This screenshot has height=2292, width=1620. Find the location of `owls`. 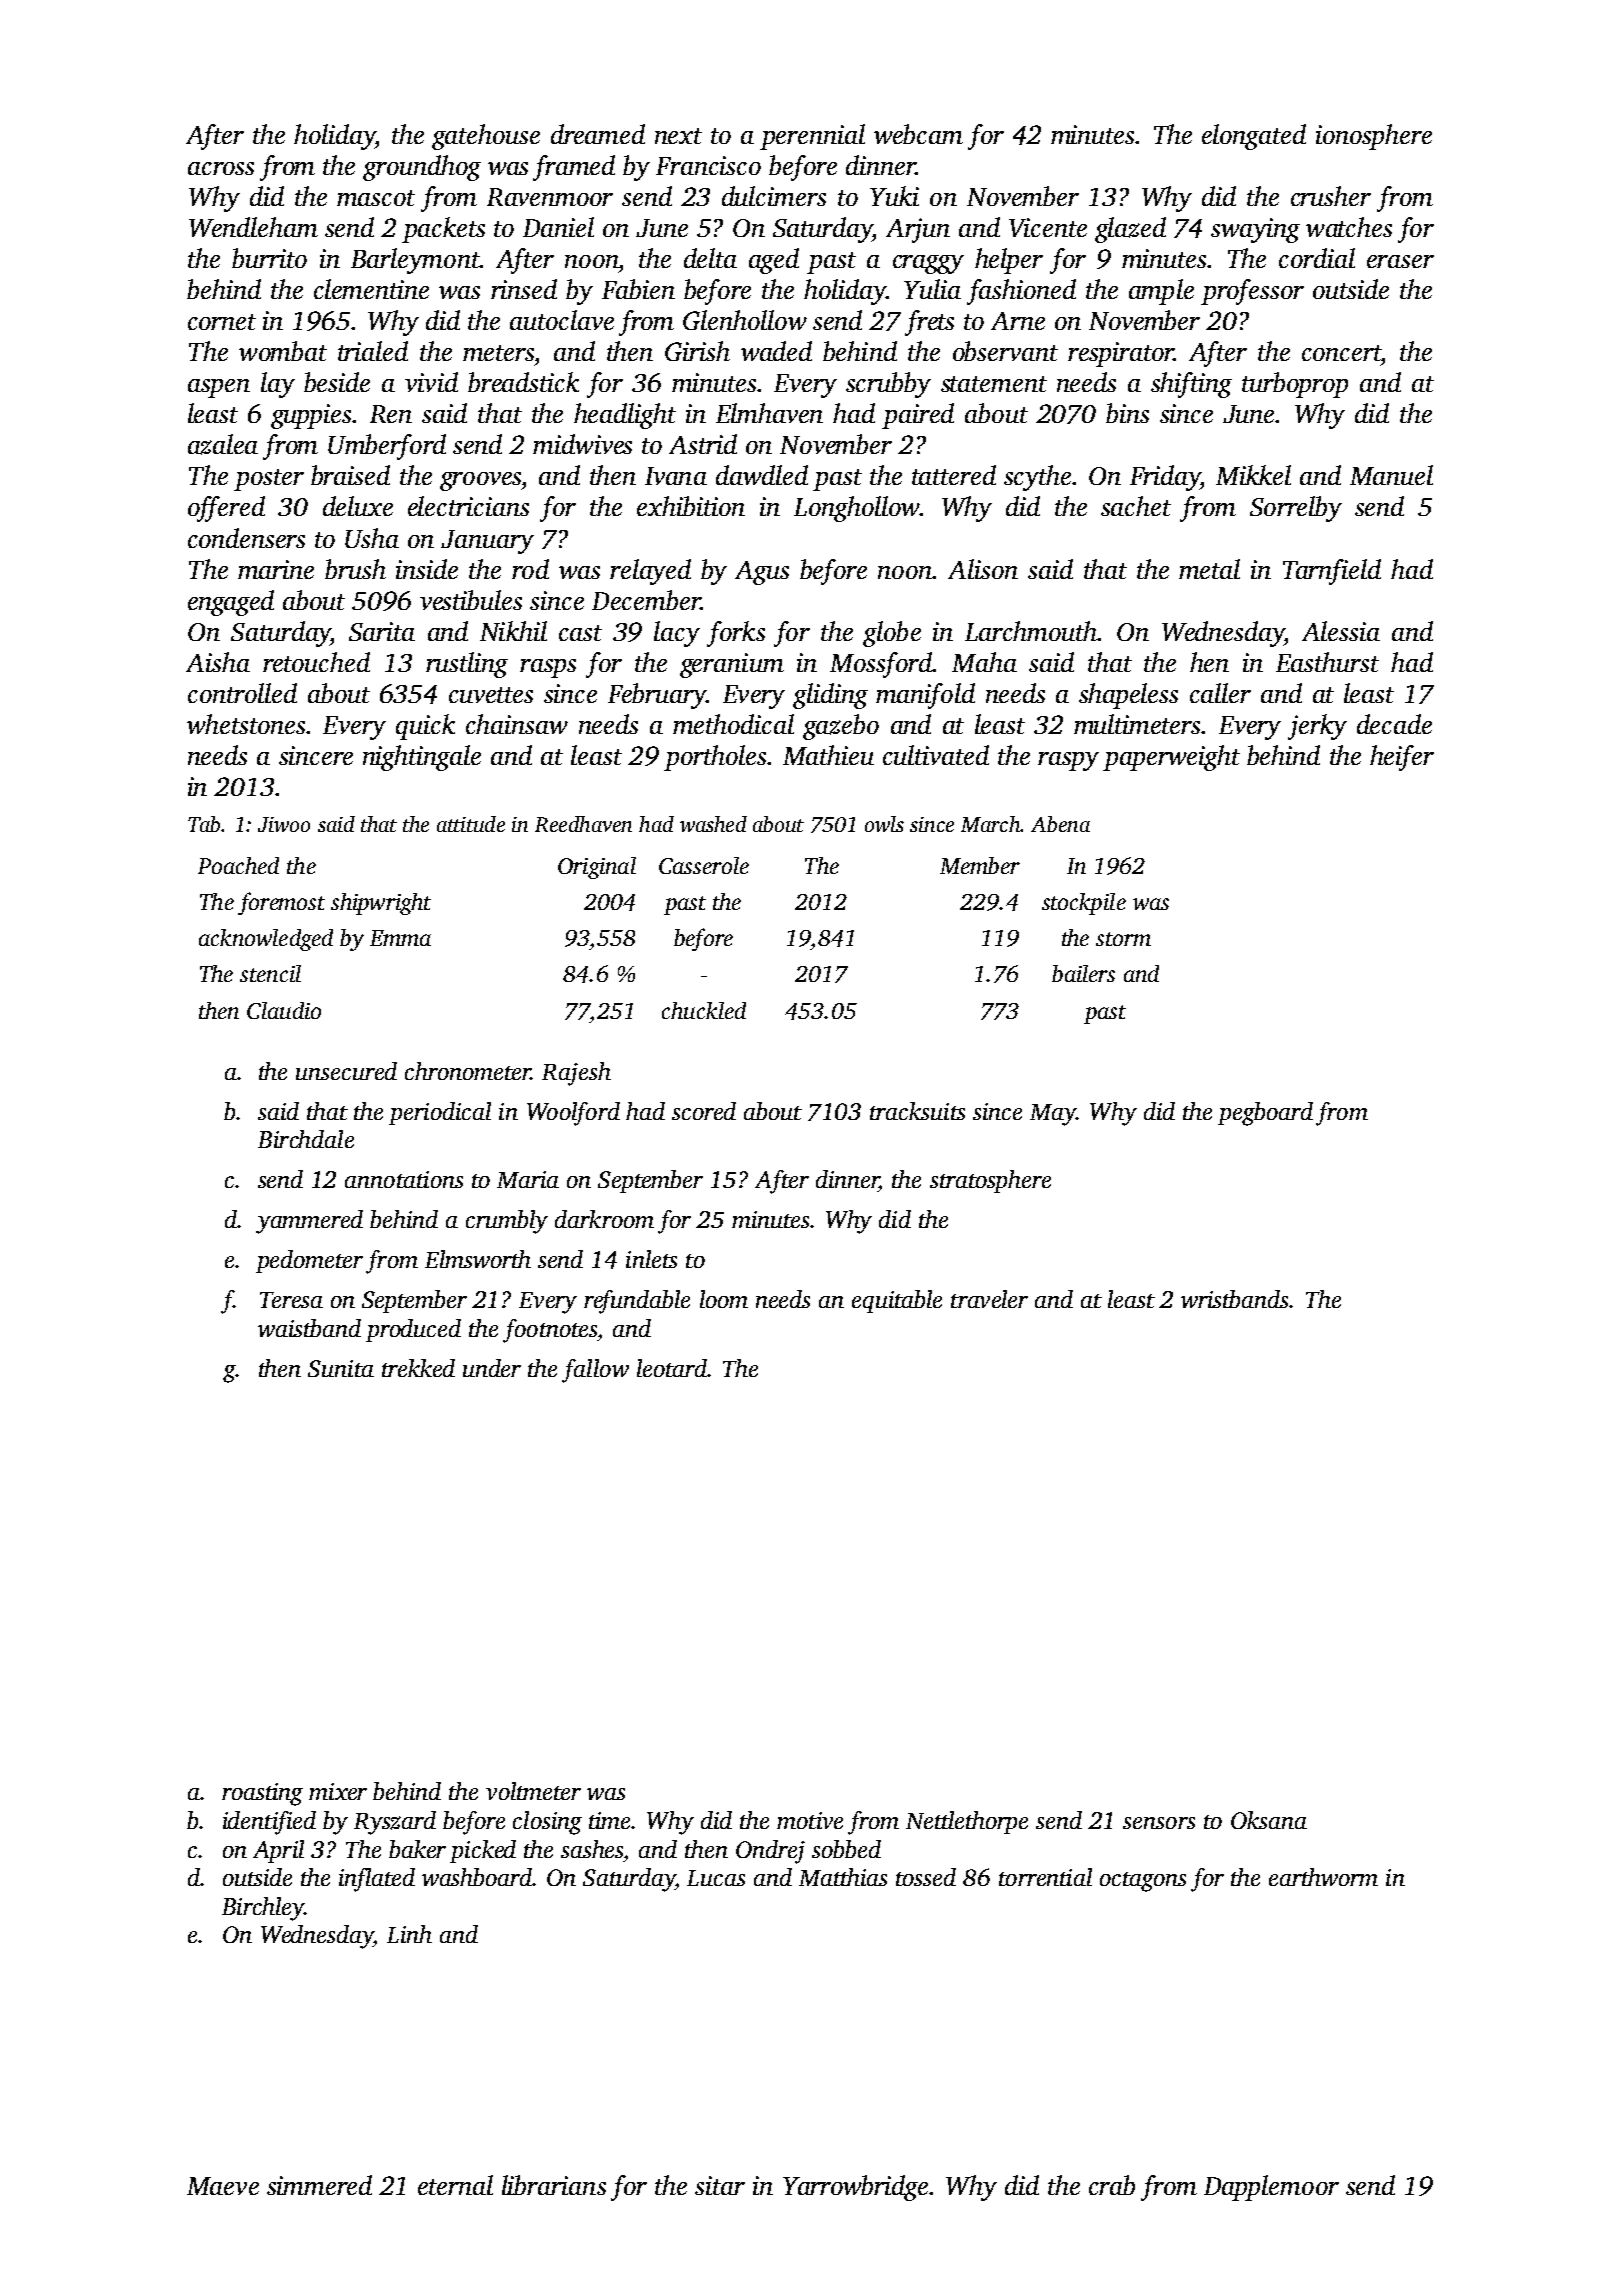

owls is located at coordinates (884, 824).
